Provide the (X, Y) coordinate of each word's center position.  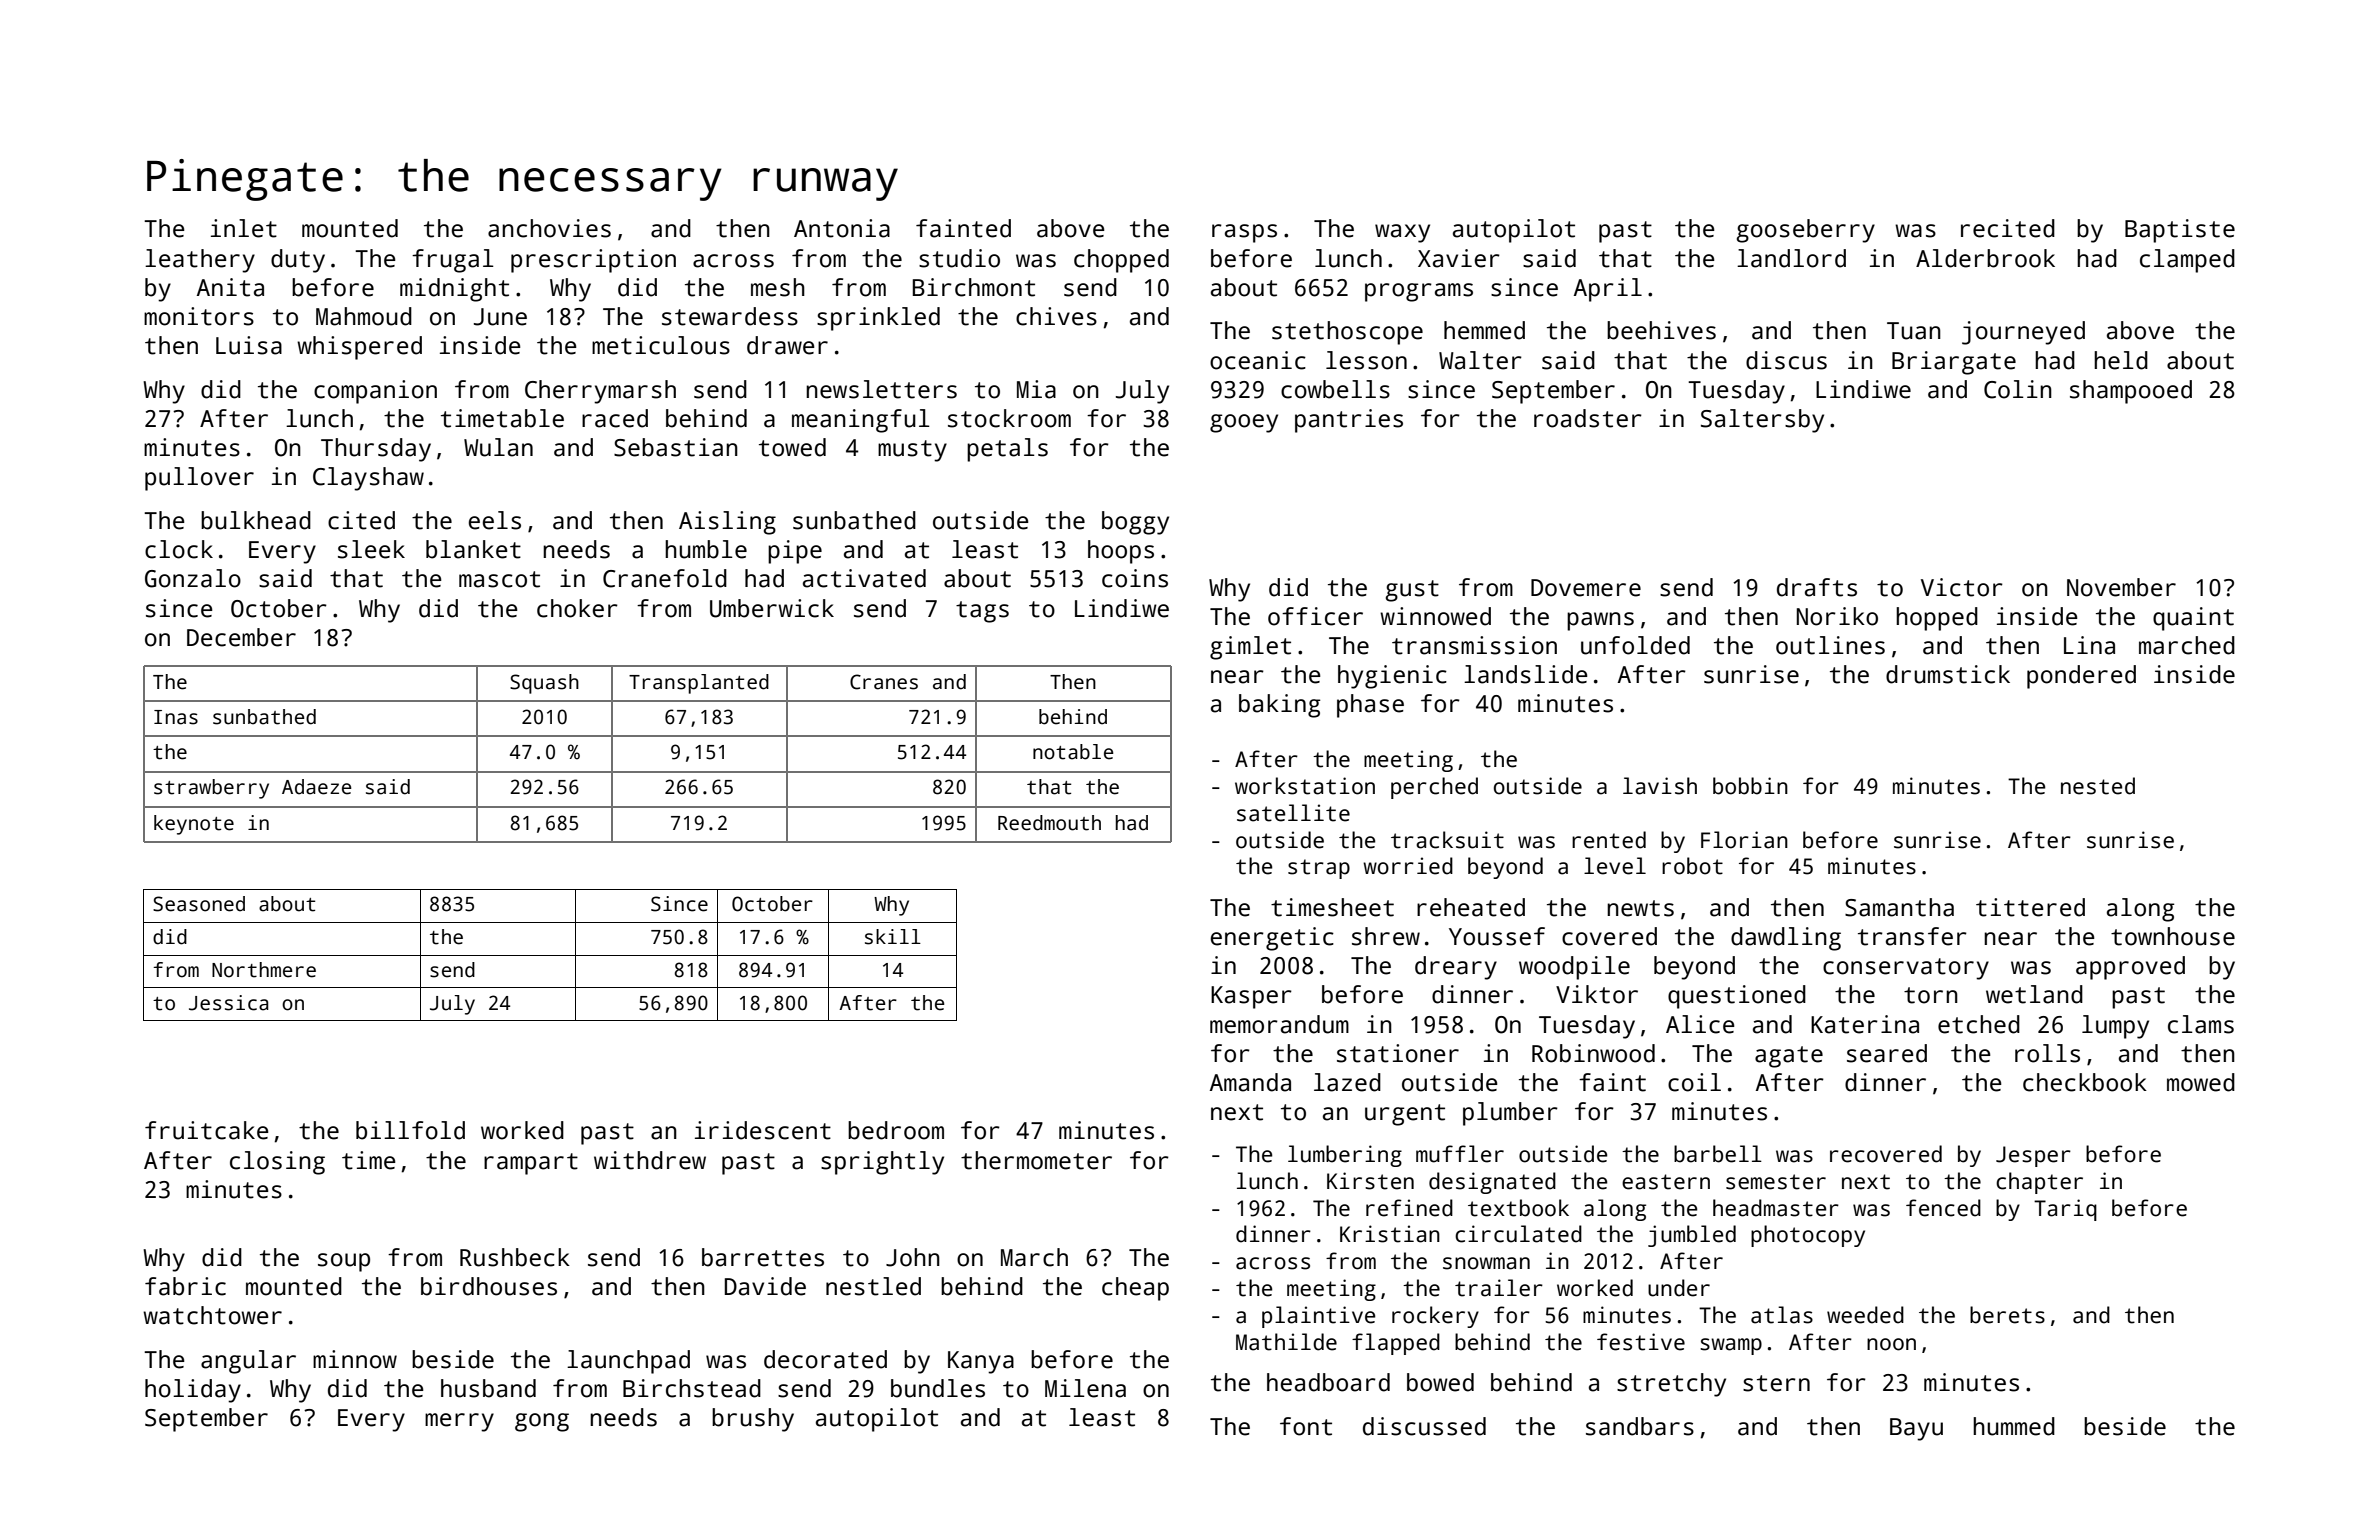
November (2121, 587)
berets (2007, 1315)
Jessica (228, 1003)
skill (893, 937)
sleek (371, 549)
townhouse (2173, 936)
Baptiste (2180, 231)
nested (2098, 786)
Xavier (1459, 258)
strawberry (211, 789)
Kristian (1390, 1234)
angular (248, 1362)
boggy (1135, 523)
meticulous (661, 345)
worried (1408, 866)
